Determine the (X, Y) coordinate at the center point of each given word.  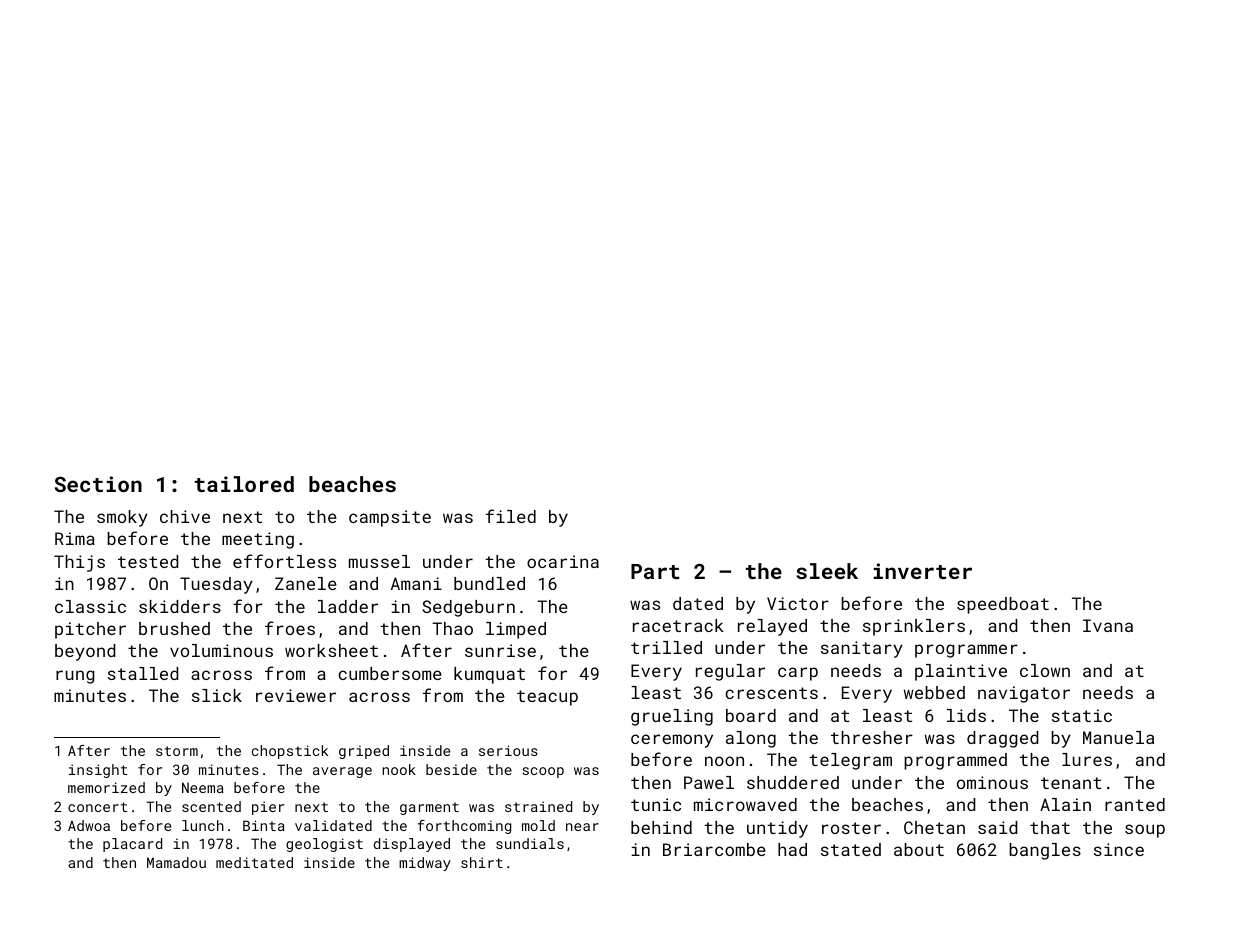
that (1050, 827)
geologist (324, 845)
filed (511, 516)
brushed (174, 628)
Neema (203, 787)
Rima (75, 538)
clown (1045, 670)
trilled (666, 647)
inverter (922, 571)
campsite (390, 518)
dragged (1002, 739)
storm (177, 751)
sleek (827, 571)
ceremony (672, 741)
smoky (122, 518)
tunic (656, 804)
